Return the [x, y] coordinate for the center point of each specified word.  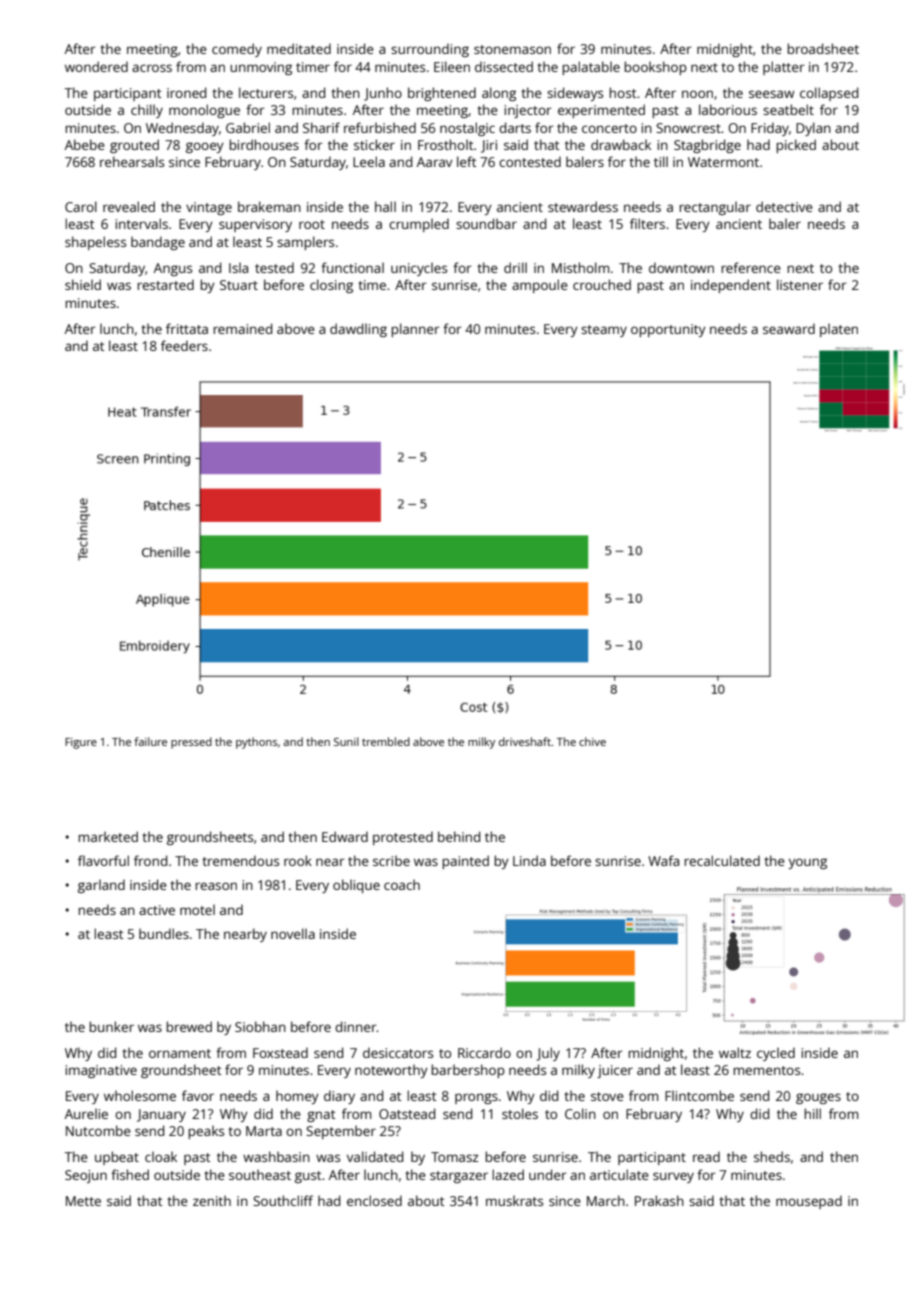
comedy [237, 50]
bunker [111, 1026]
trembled [386, 741]
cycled [776, 1054]
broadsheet [823, 48]
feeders [184, 345]
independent [731, 286]
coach [402, 884]
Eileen [452, 66]
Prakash [659, 1200]
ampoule [540, 286]
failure [150, 741]
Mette [83, 1201]
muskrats [514, 1200]
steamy [604, 331]
